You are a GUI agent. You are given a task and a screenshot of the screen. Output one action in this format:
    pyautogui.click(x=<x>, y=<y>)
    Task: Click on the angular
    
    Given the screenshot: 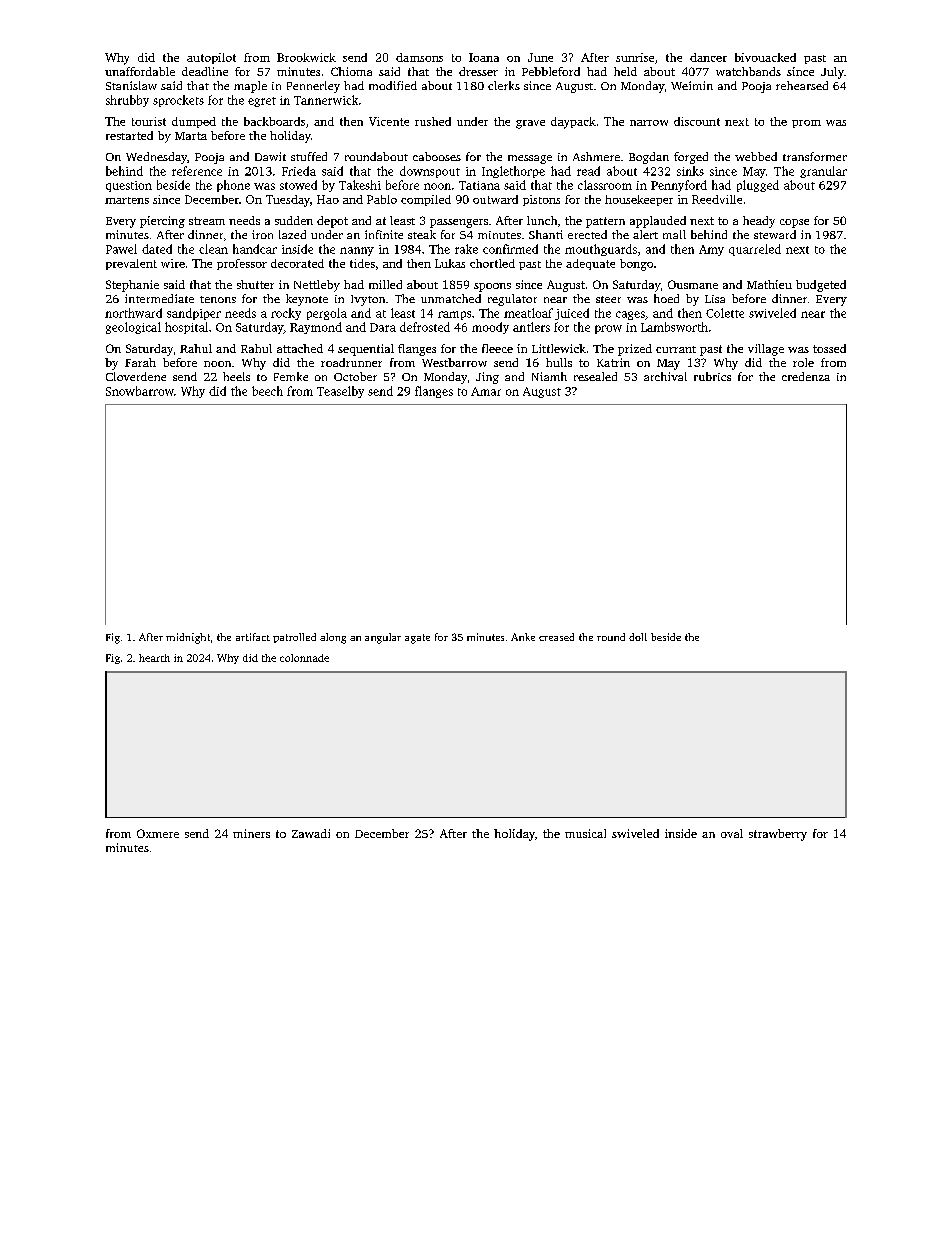 What is the action you would take?
    pyautogui.click(x=383, y=638)
